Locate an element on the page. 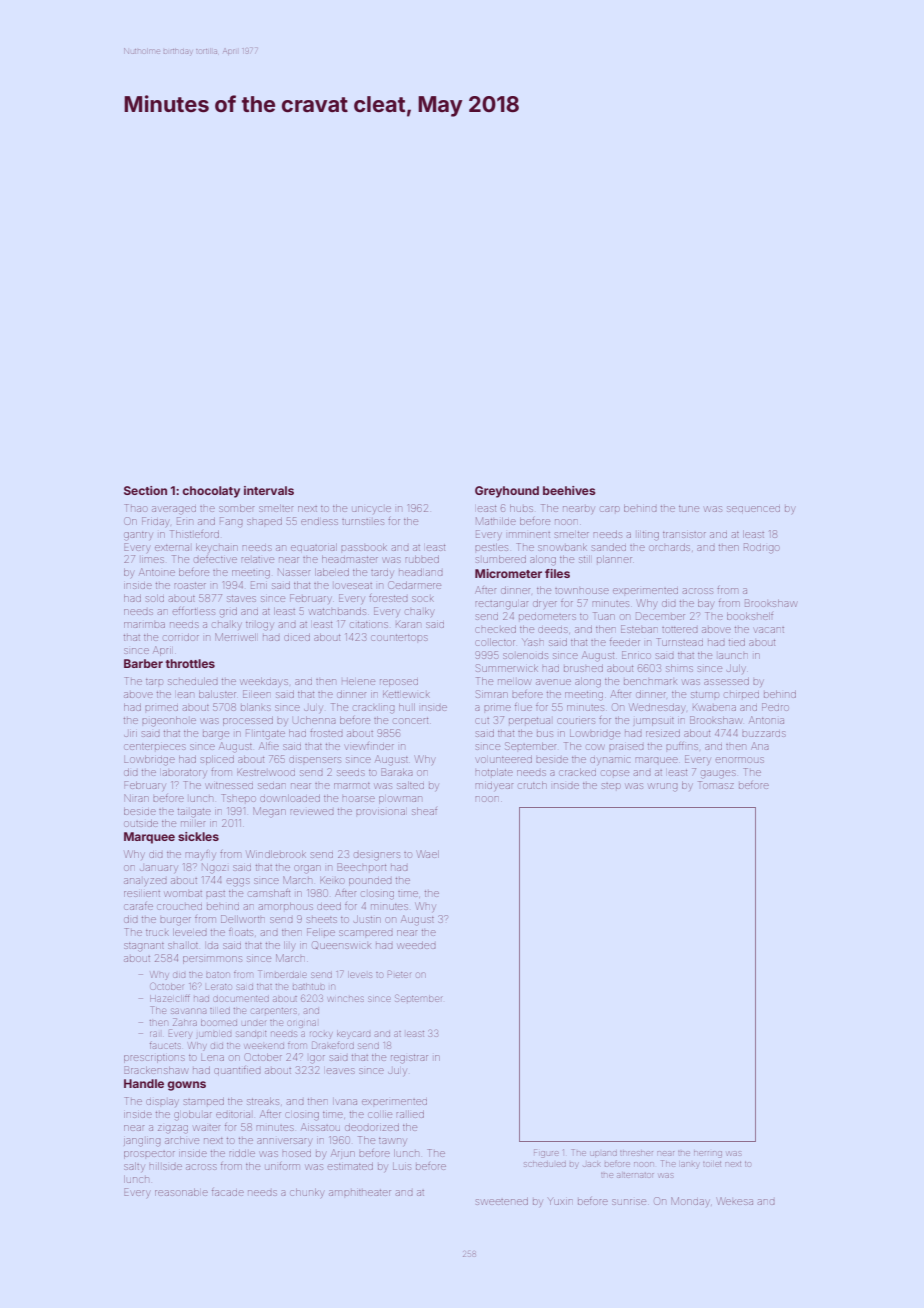 This document has width=924, height=1308. Tomasz is located at coordinates (716, 785).
